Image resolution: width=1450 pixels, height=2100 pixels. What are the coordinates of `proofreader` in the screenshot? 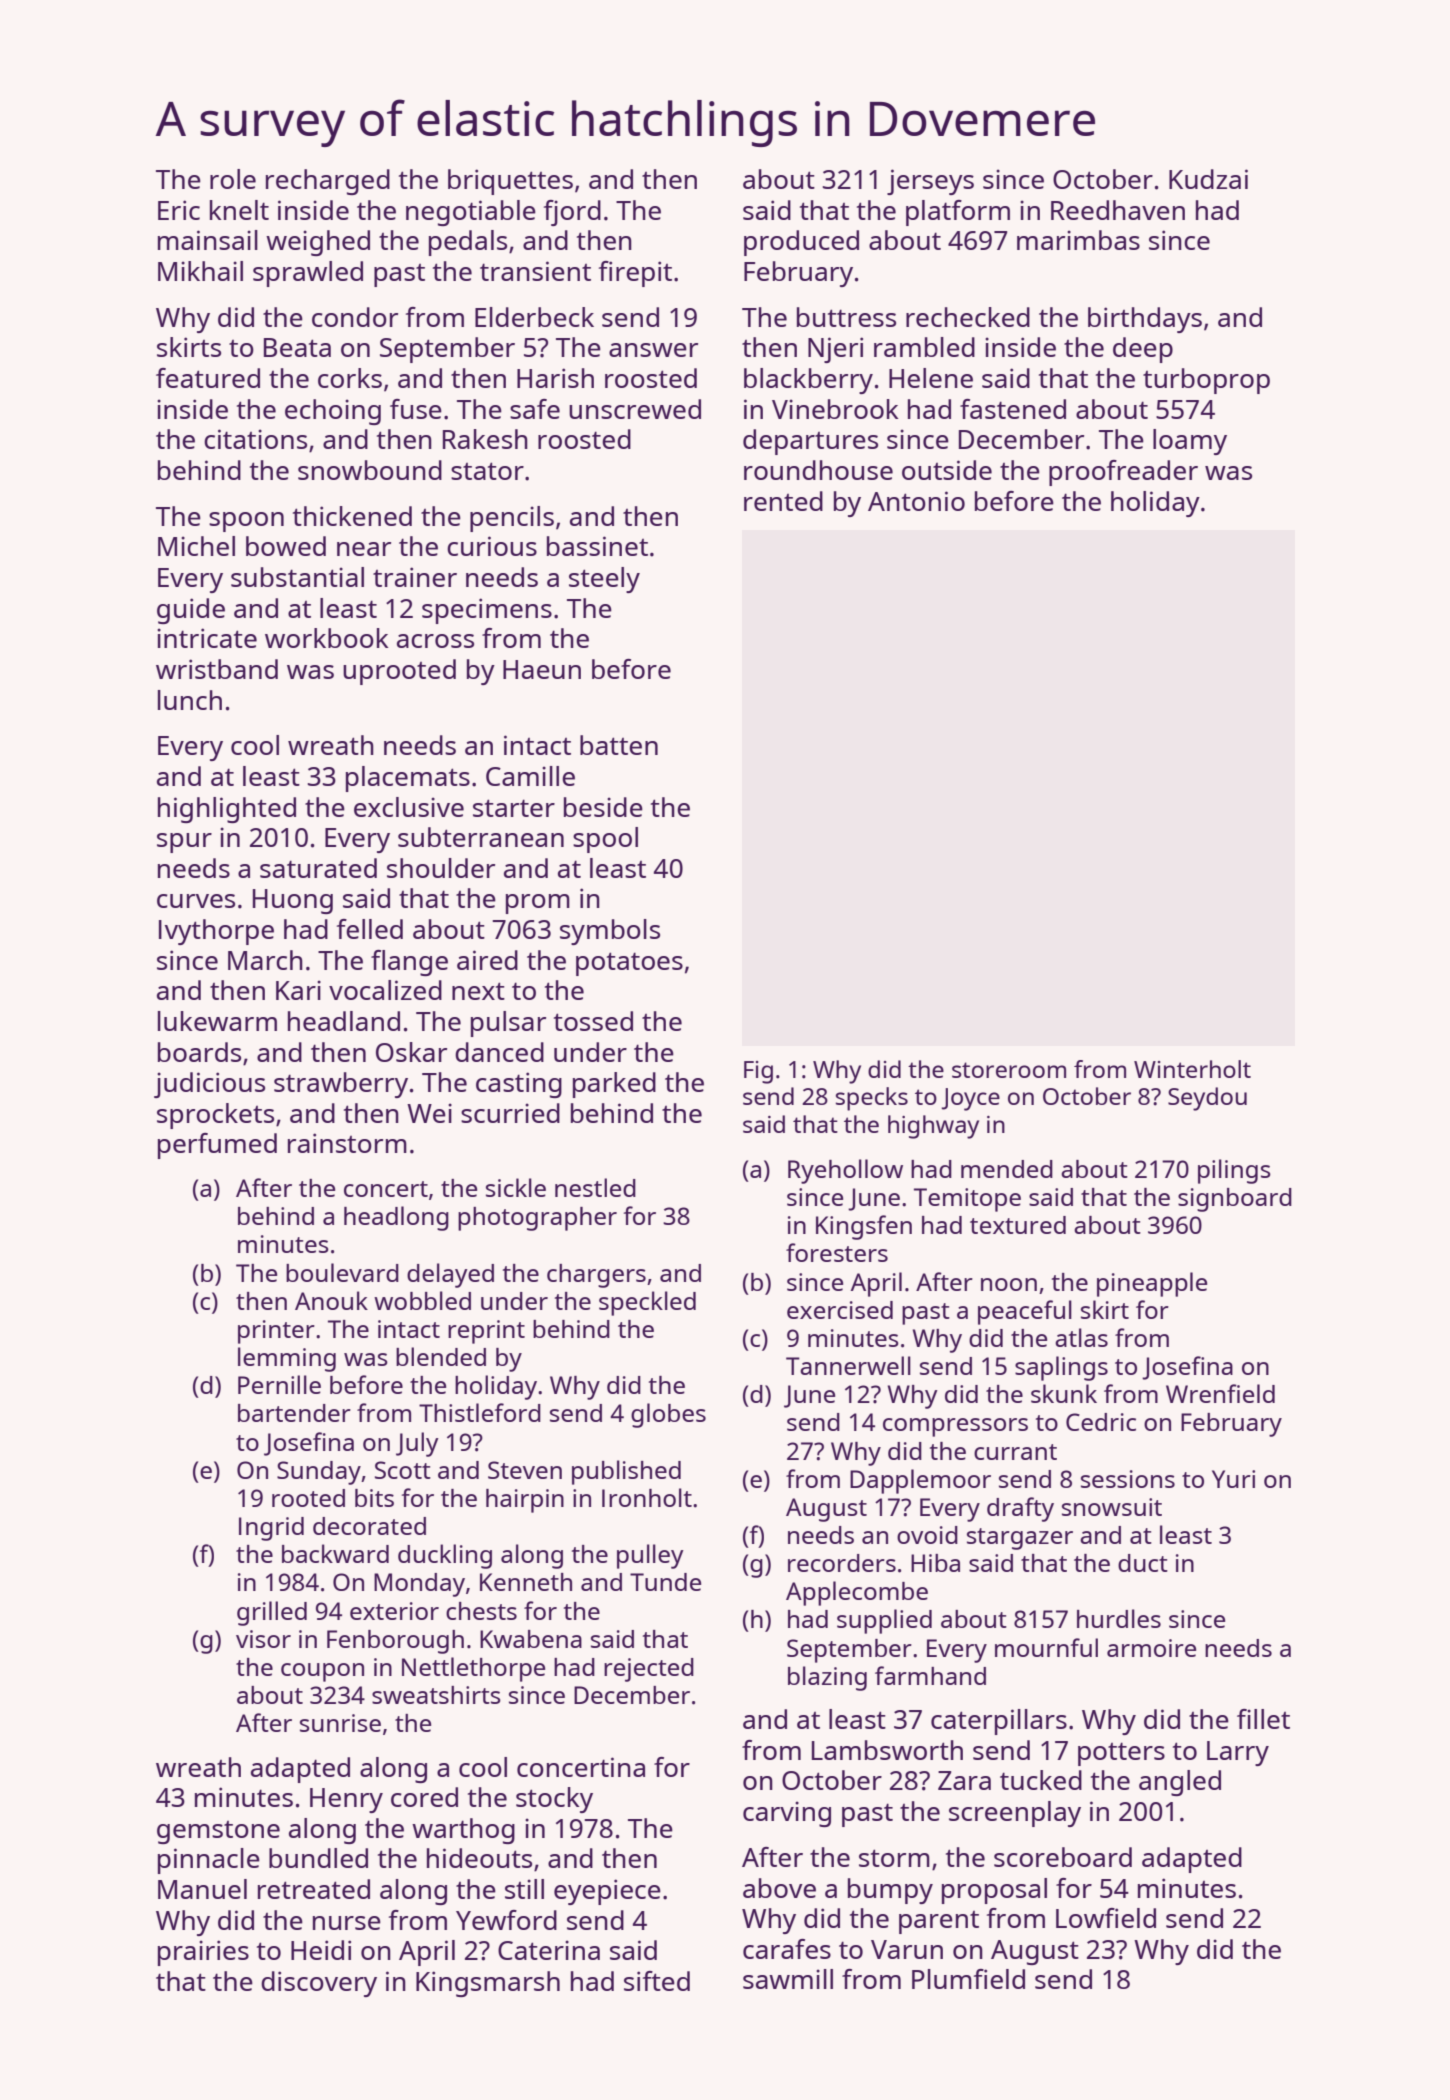 It's located at (1123, 473).
